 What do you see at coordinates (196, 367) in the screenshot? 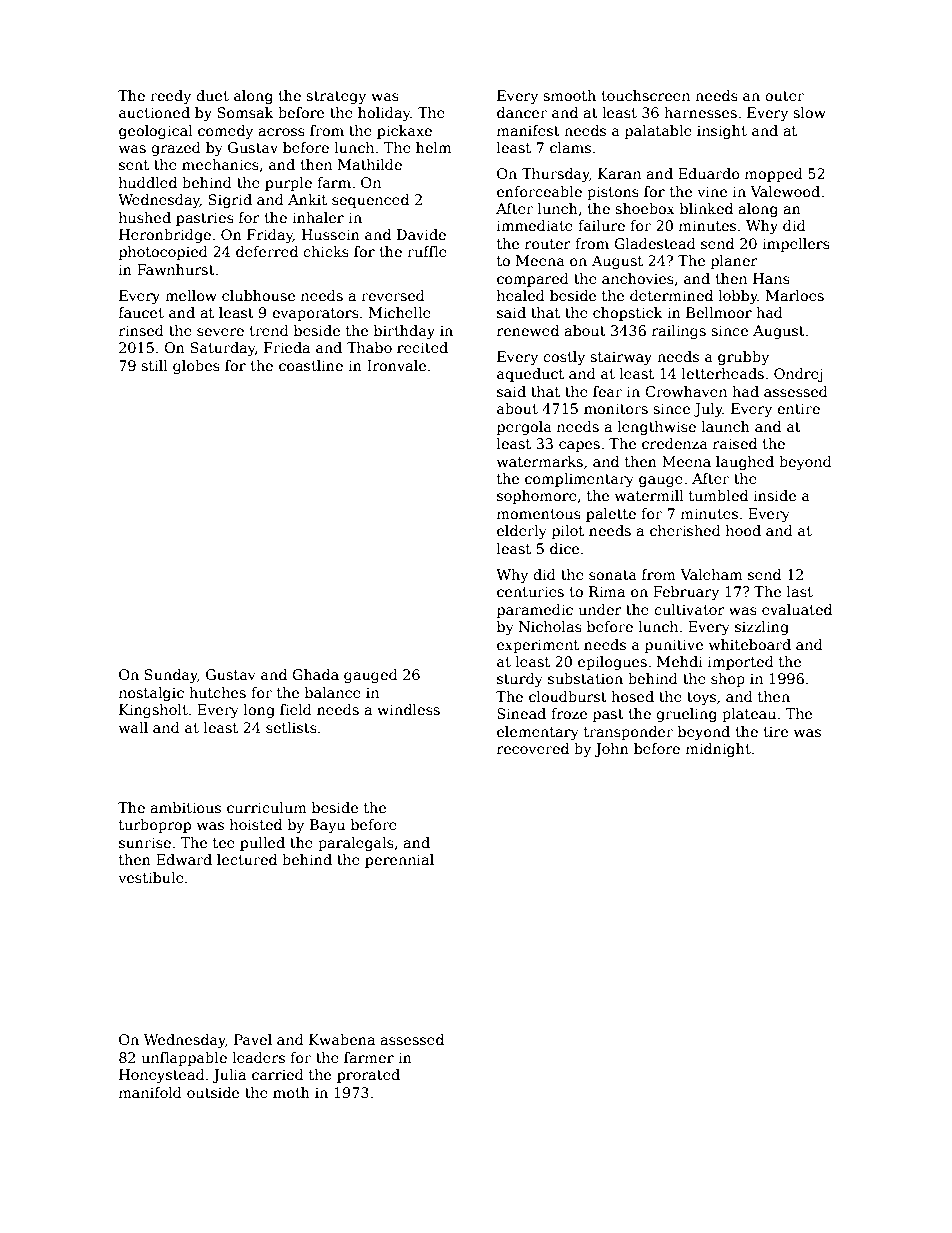
I see `globes` at bounding box center [196, 367].
